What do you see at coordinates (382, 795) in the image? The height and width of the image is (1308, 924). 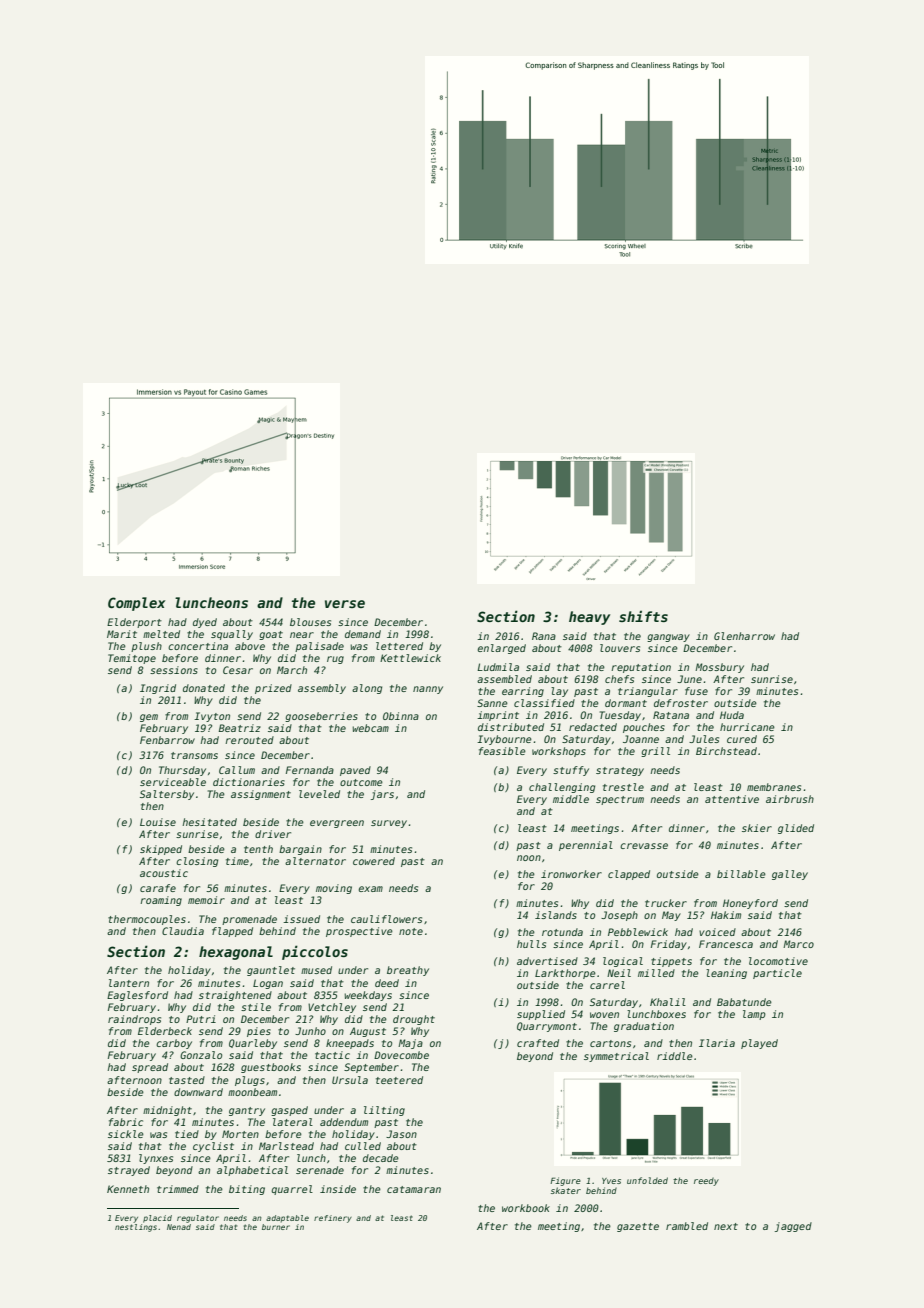 I see `jars` at bounding box center [382, 795].
